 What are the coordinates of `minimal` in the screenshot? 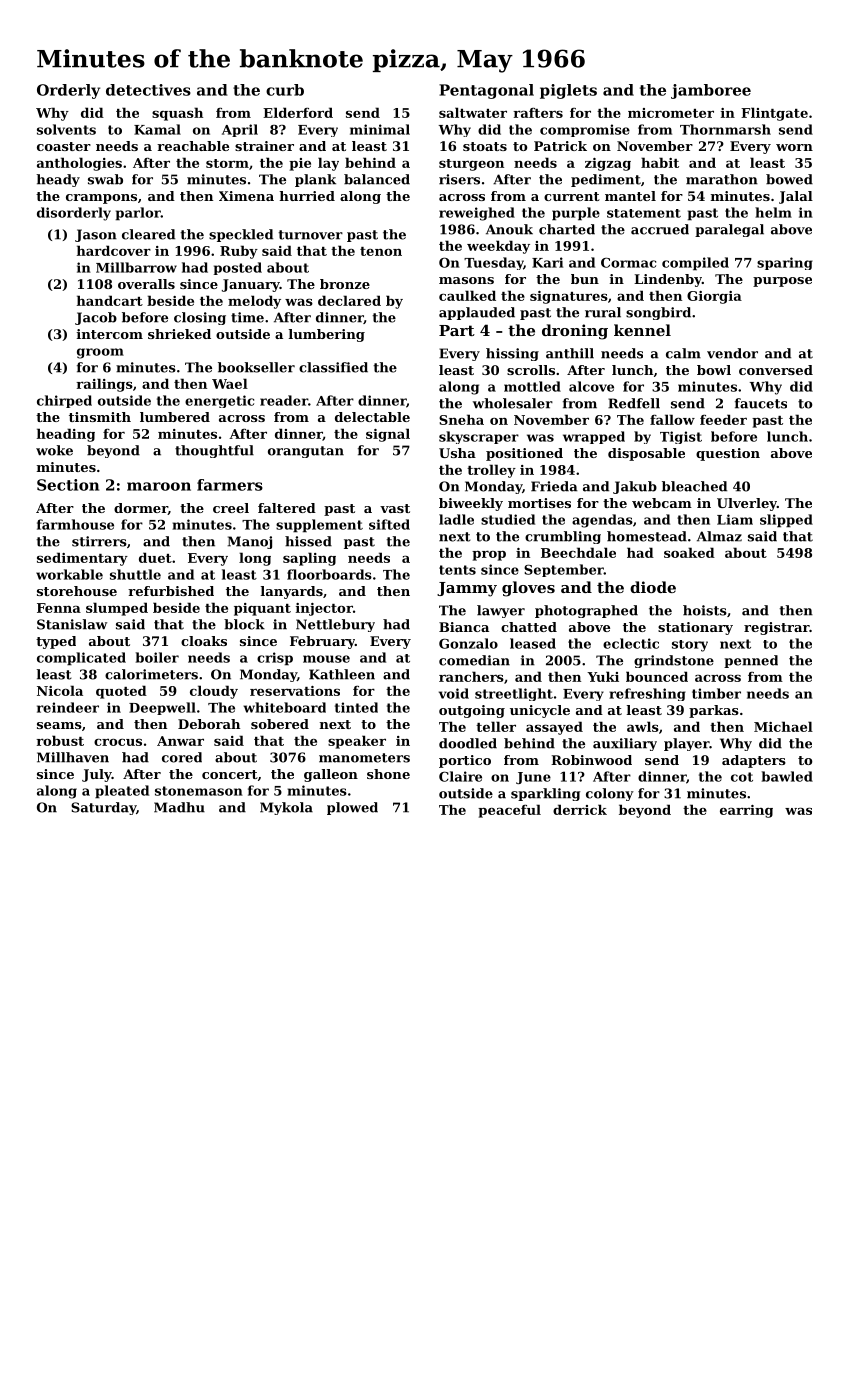 It's located at (380, 129).
